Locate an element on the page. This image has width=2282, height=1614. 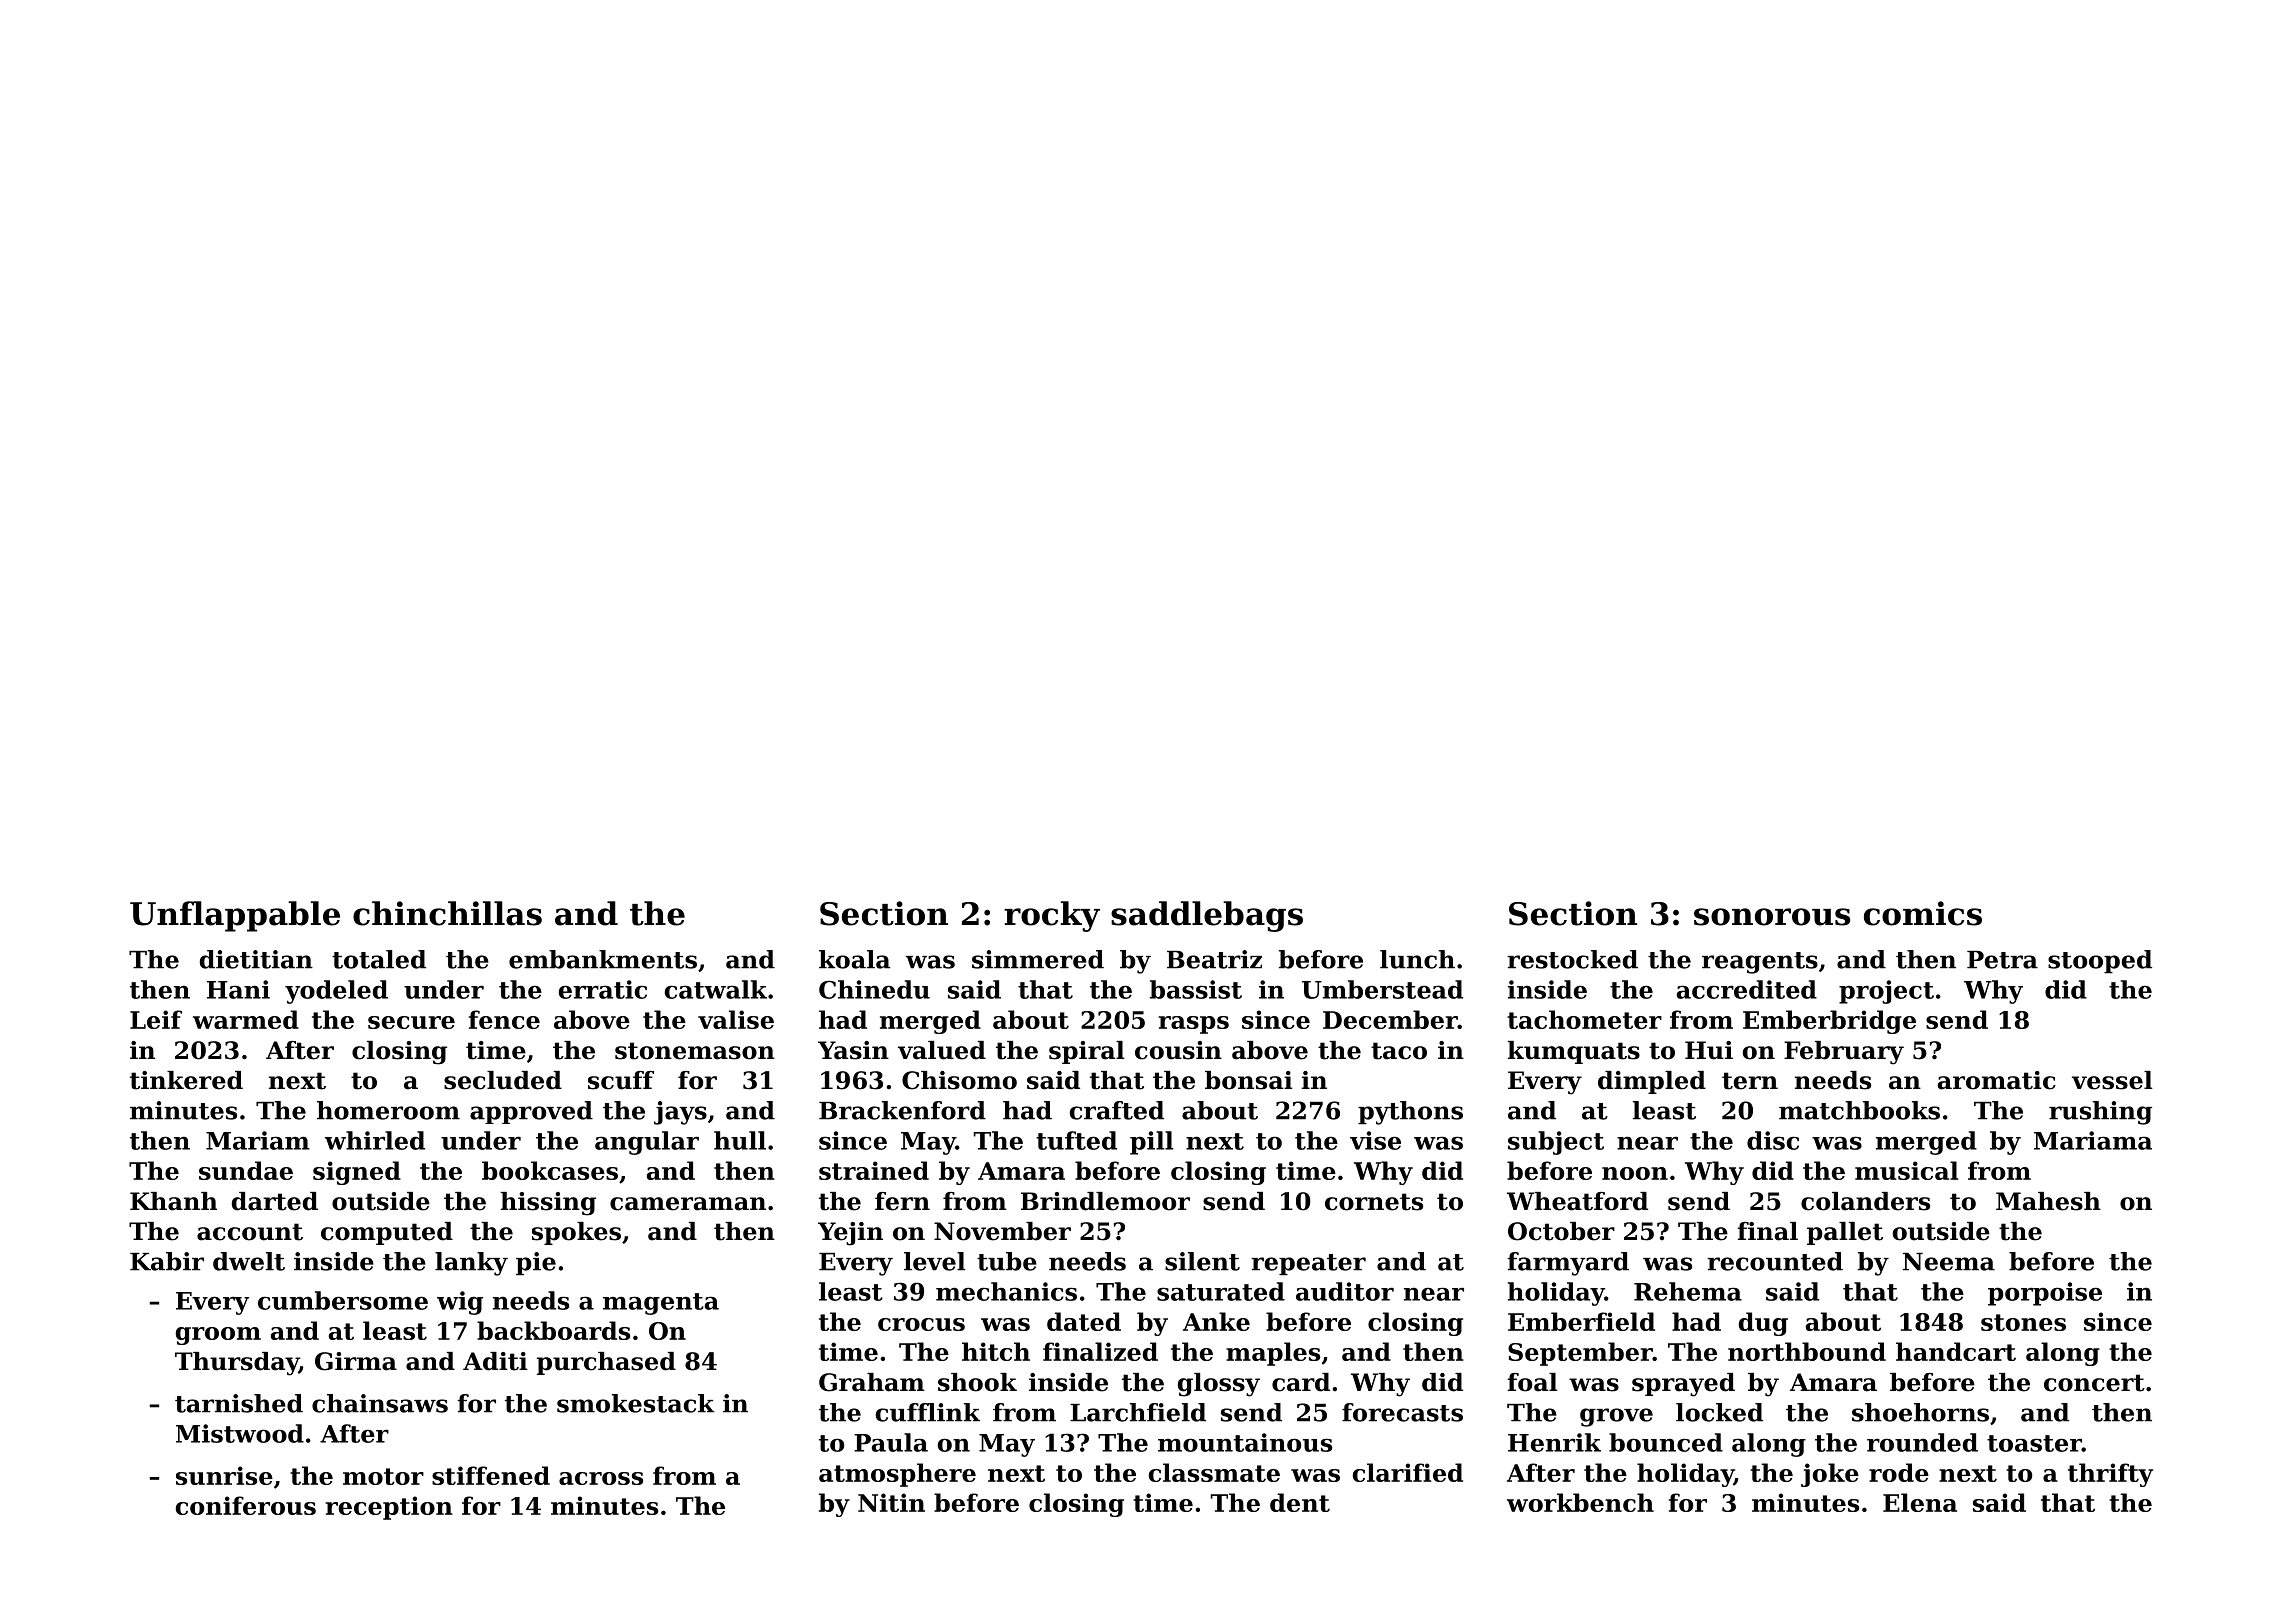
hissing is located at coordinates (548, 1204).
